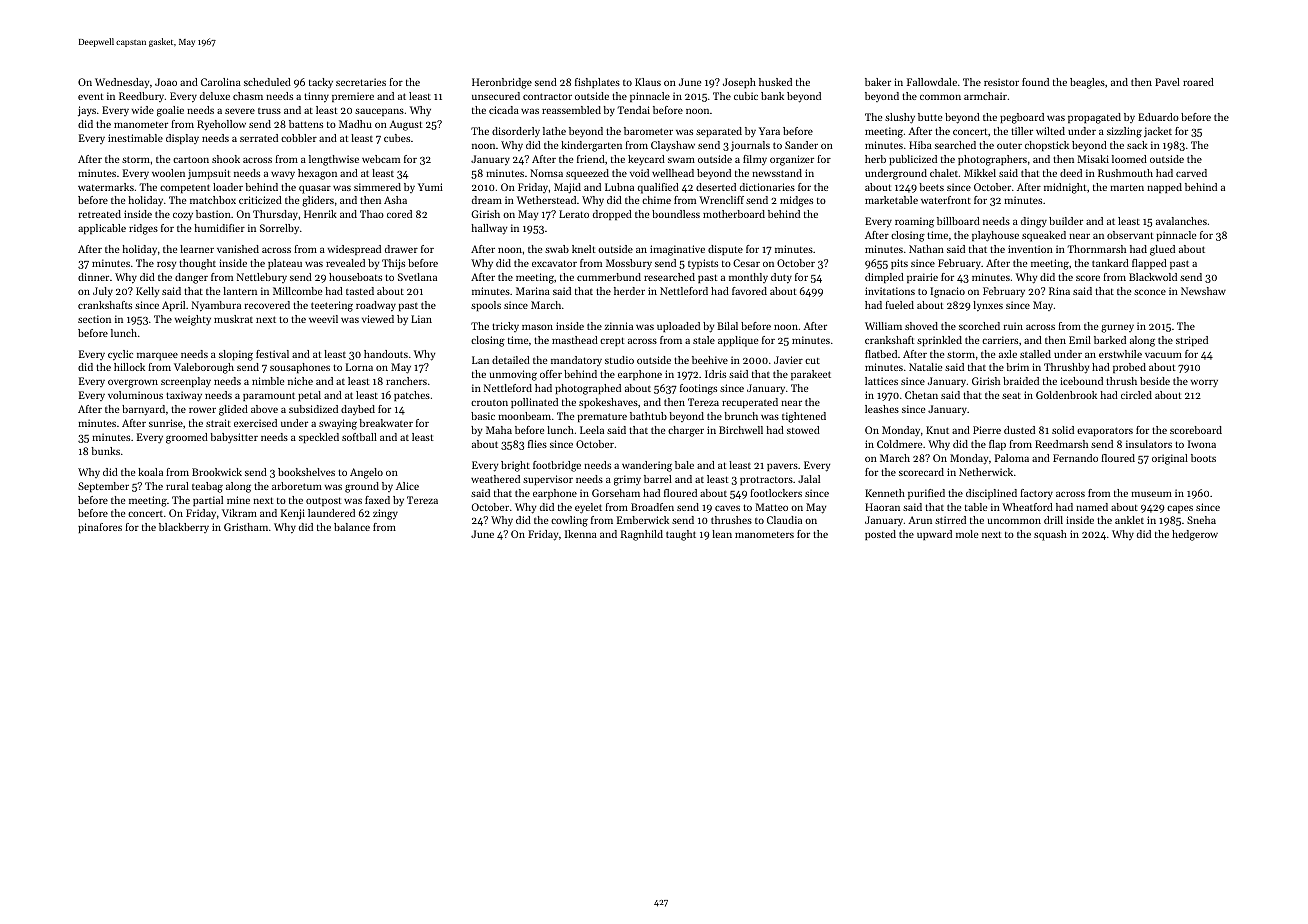 Image resolution: width=1308 pixels, height=924 pixels. I want to click on pinafores, so click(100, 528).
